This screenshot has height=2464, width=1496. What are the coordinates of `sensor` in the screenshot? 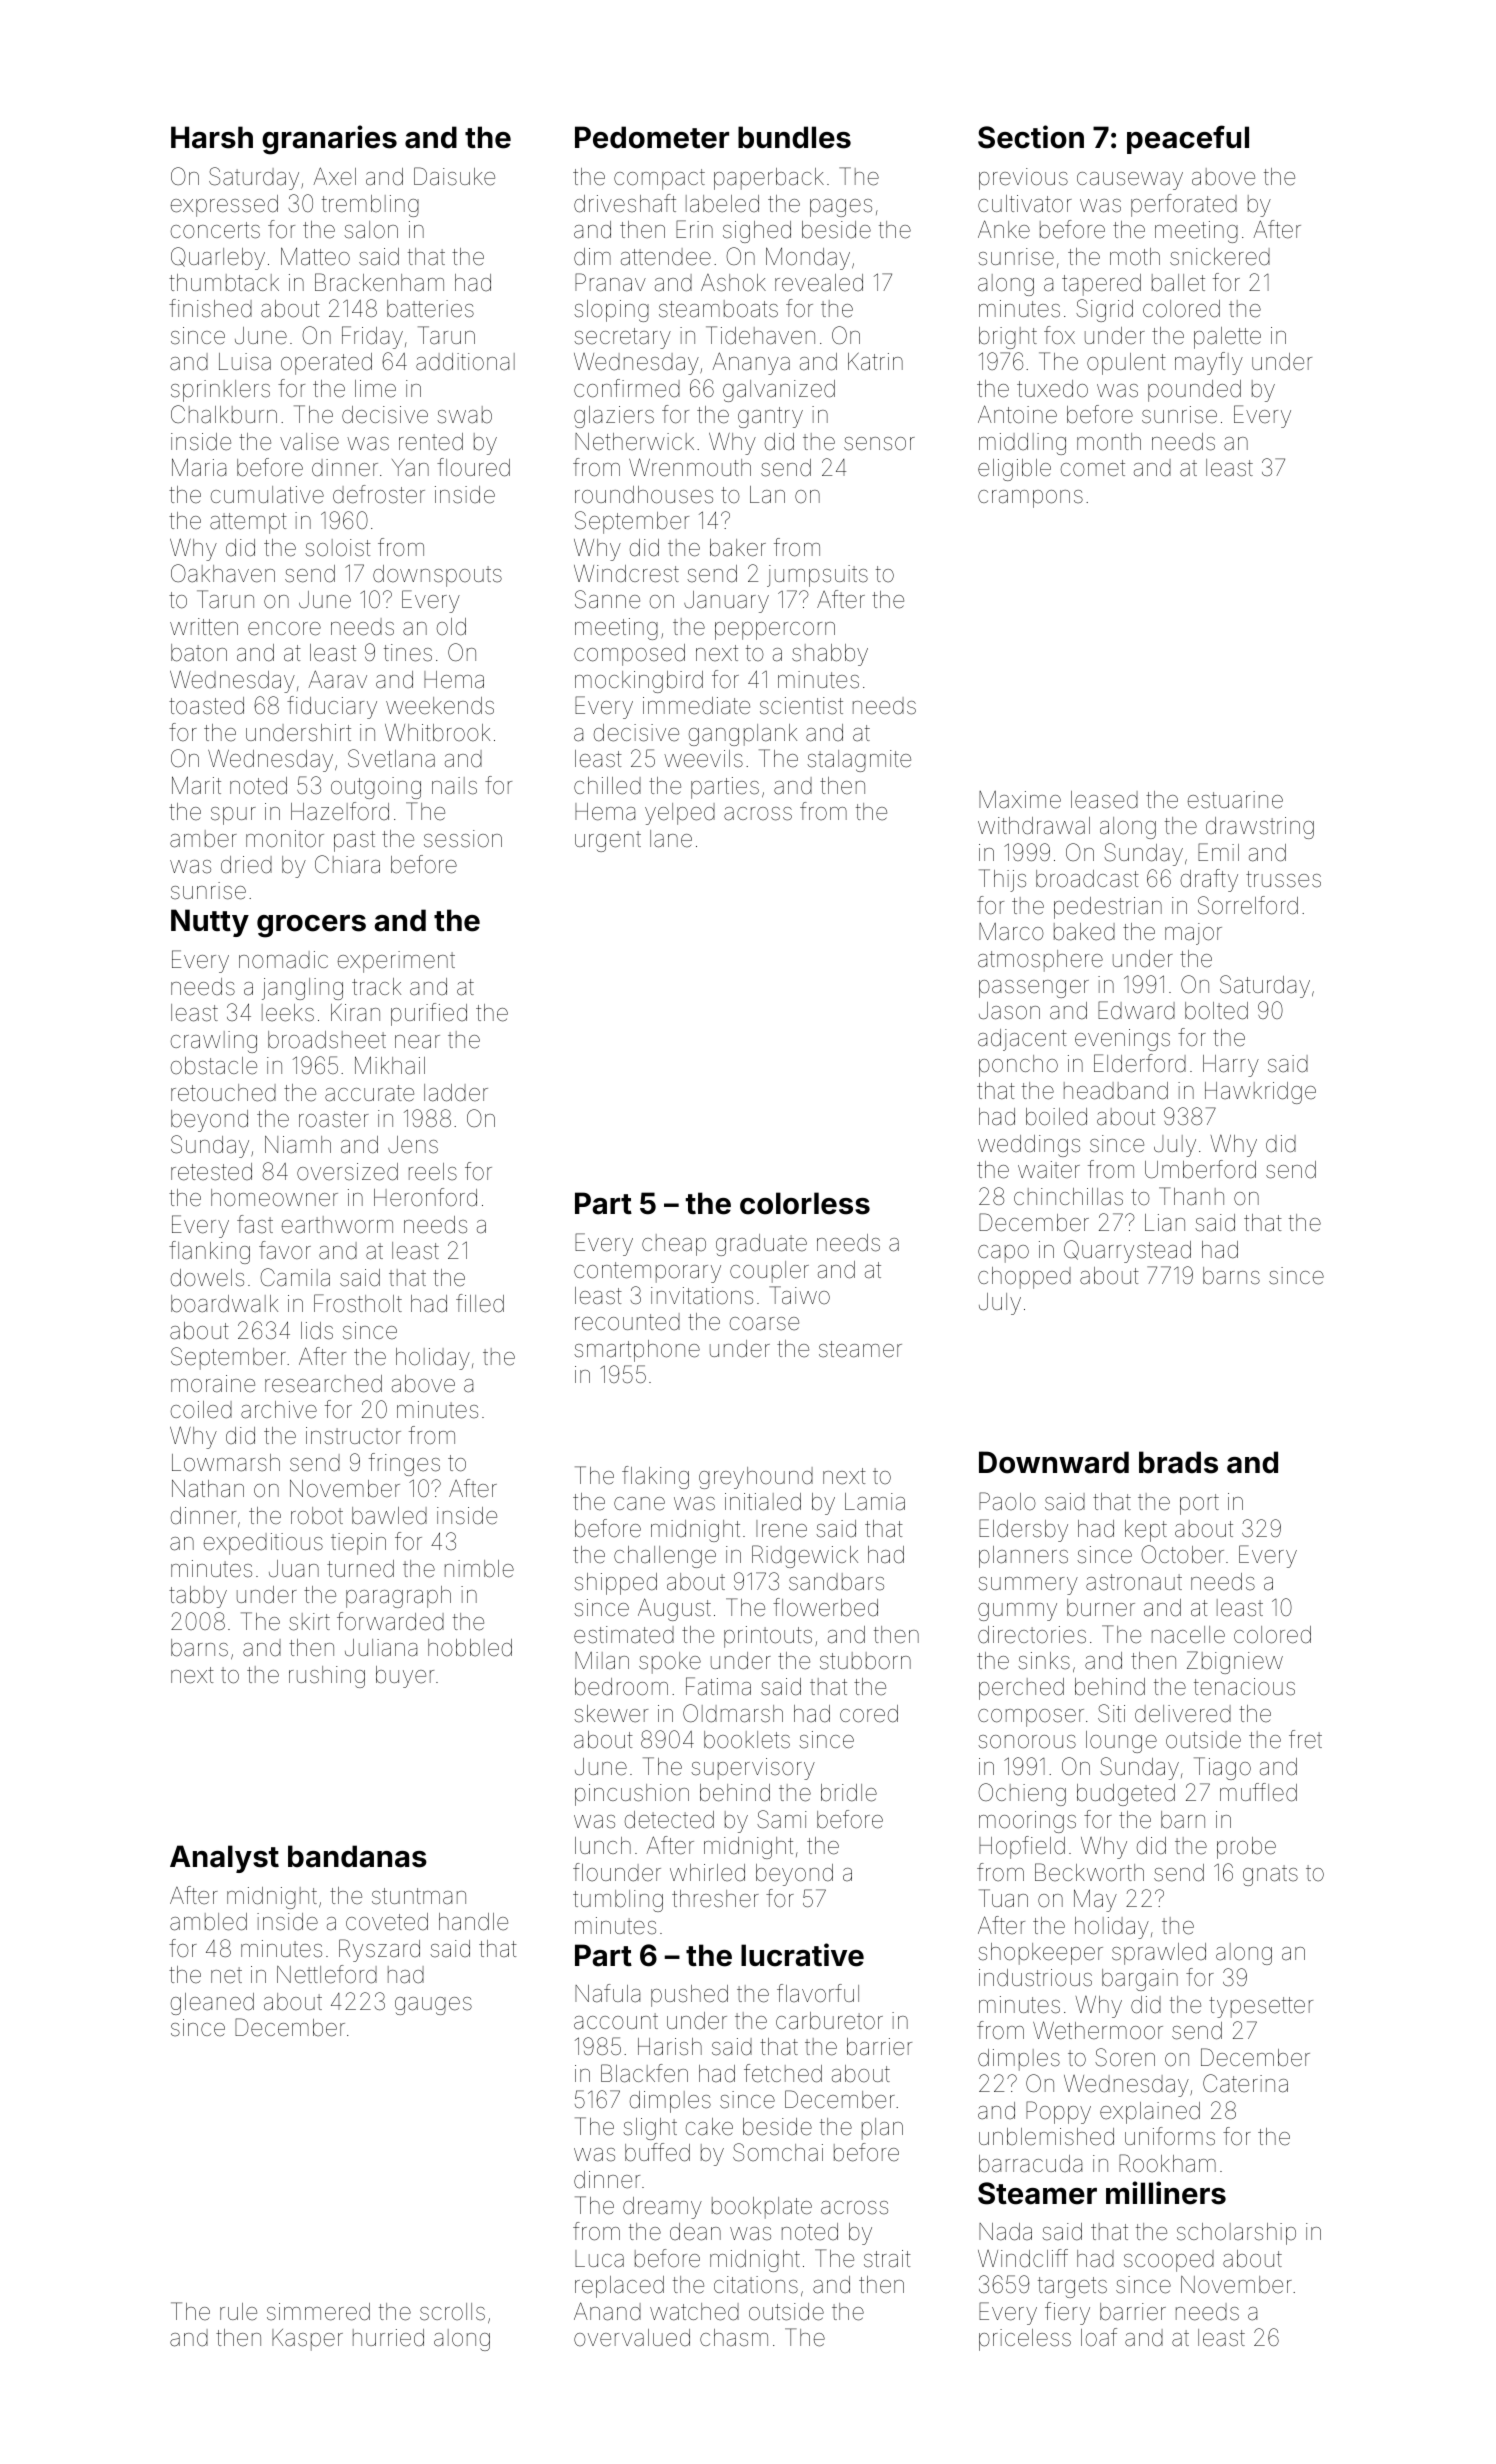 It's located at (879, 444).
